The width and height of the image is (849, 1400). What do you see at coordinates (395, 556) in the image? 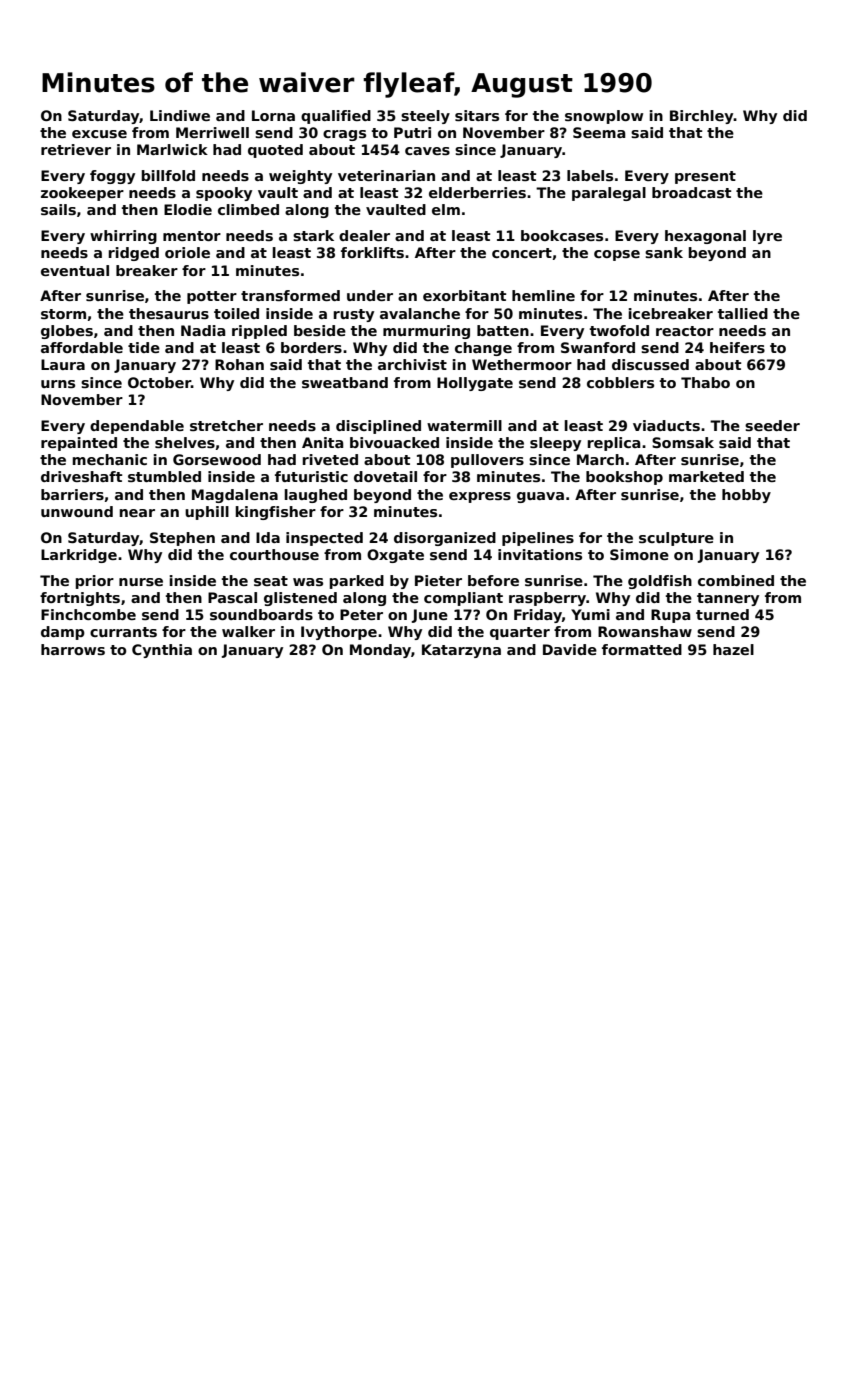
I see `Oxgate` at bounding box center [395, 556].
